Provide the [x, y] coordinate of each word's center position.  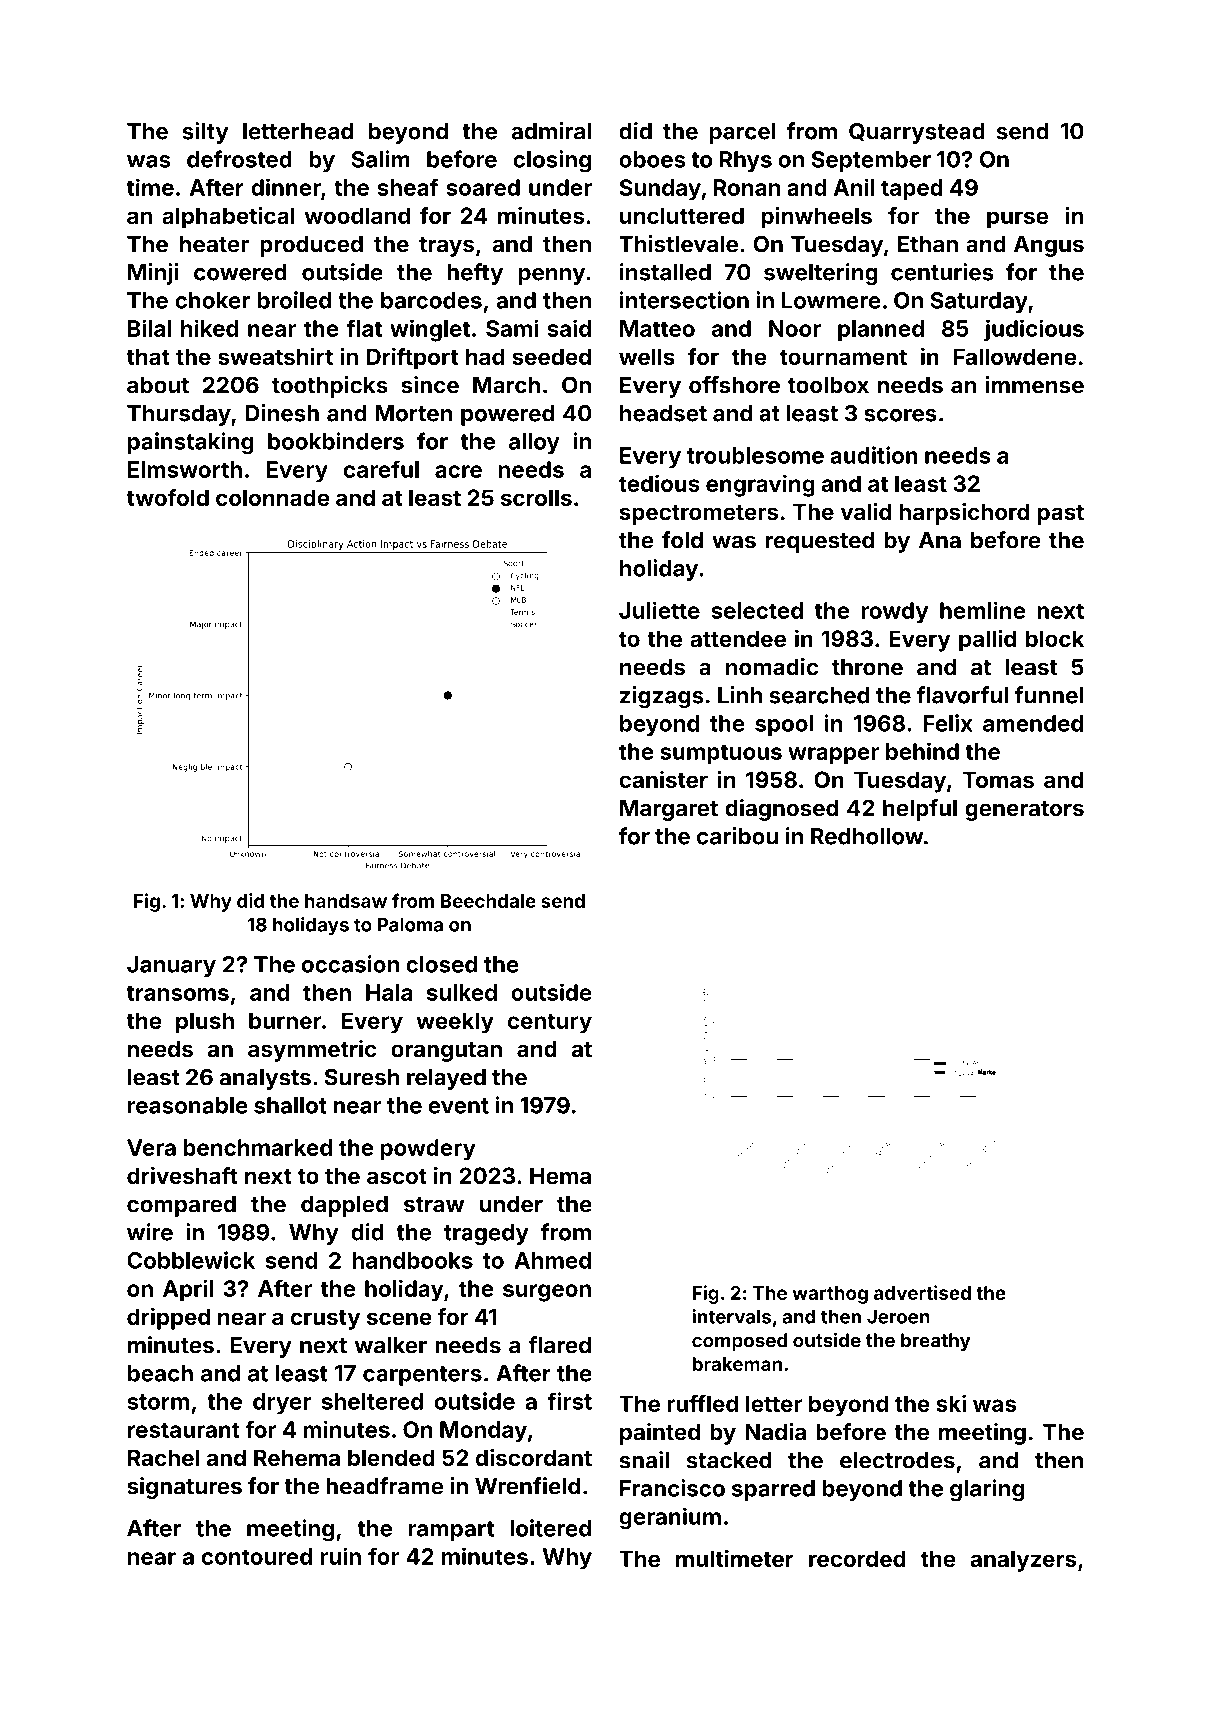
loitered [550, 1528]
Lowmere [831, 300]
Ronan [747, 187]
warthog [830, 1295]
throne [867, 667]
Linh [740, 695]
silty [206, 133]
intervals [731, 1316]
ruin [340, 1556]
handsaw [346, 901]
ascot [397, 1176]
